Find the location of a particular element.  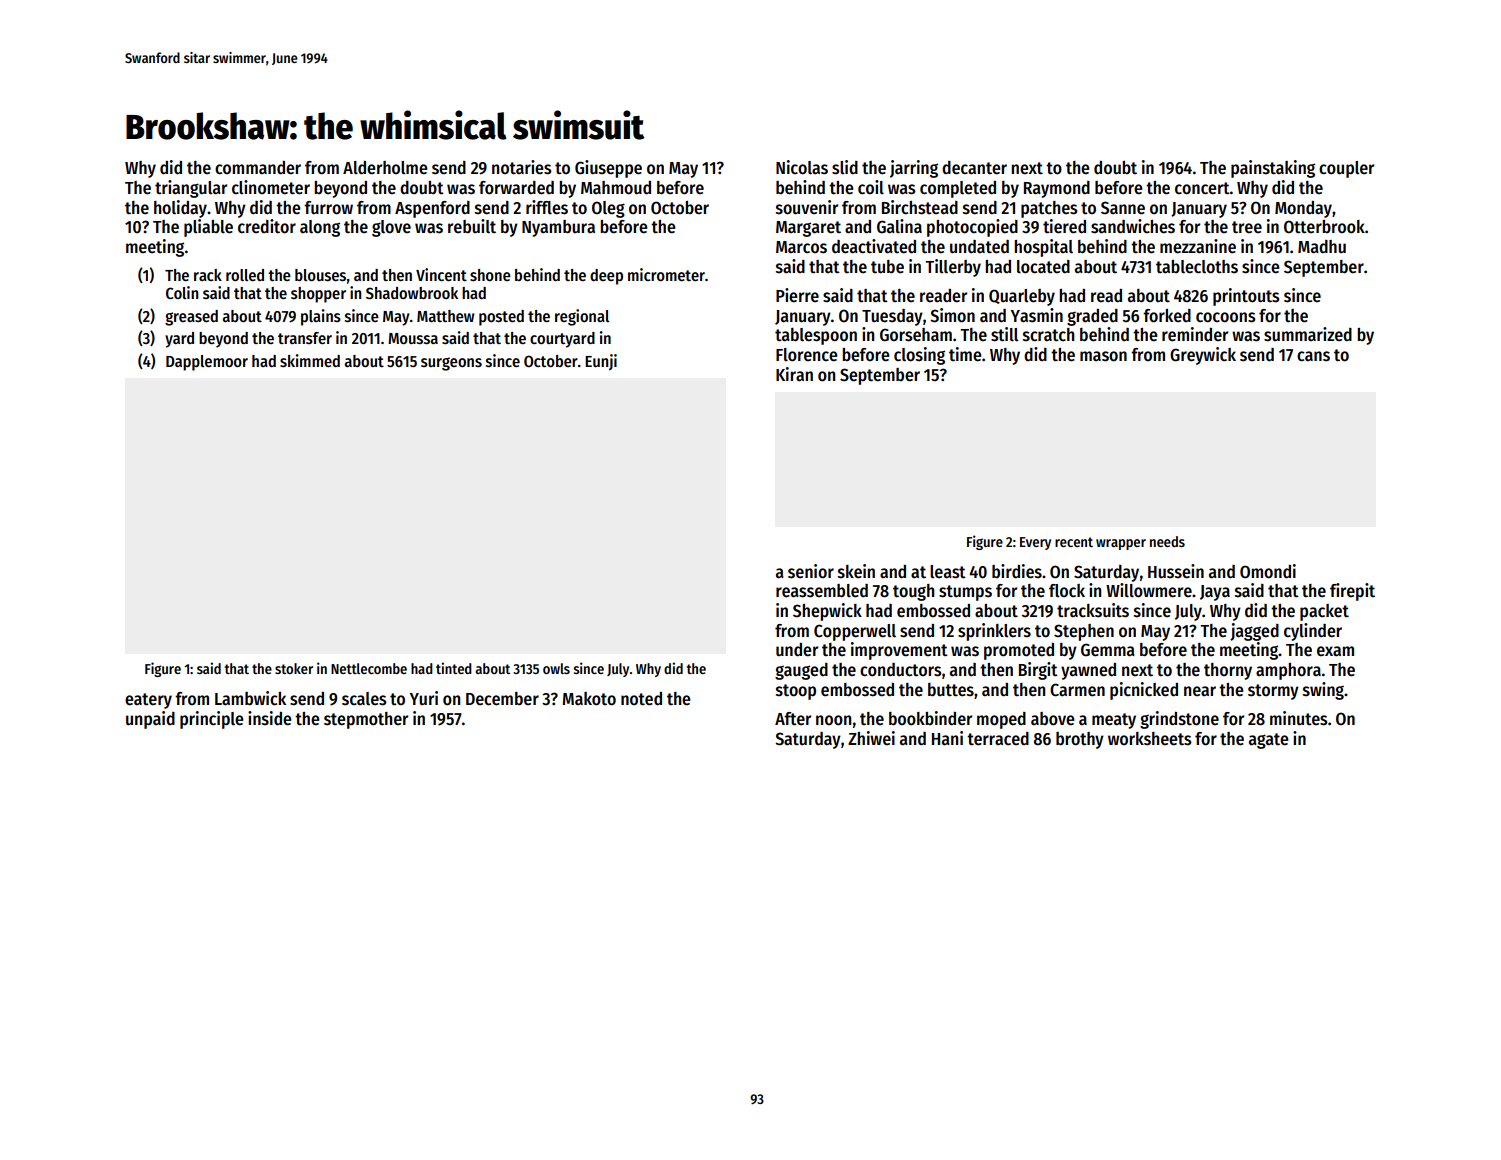

regional is located at coordinates (582, 317).
